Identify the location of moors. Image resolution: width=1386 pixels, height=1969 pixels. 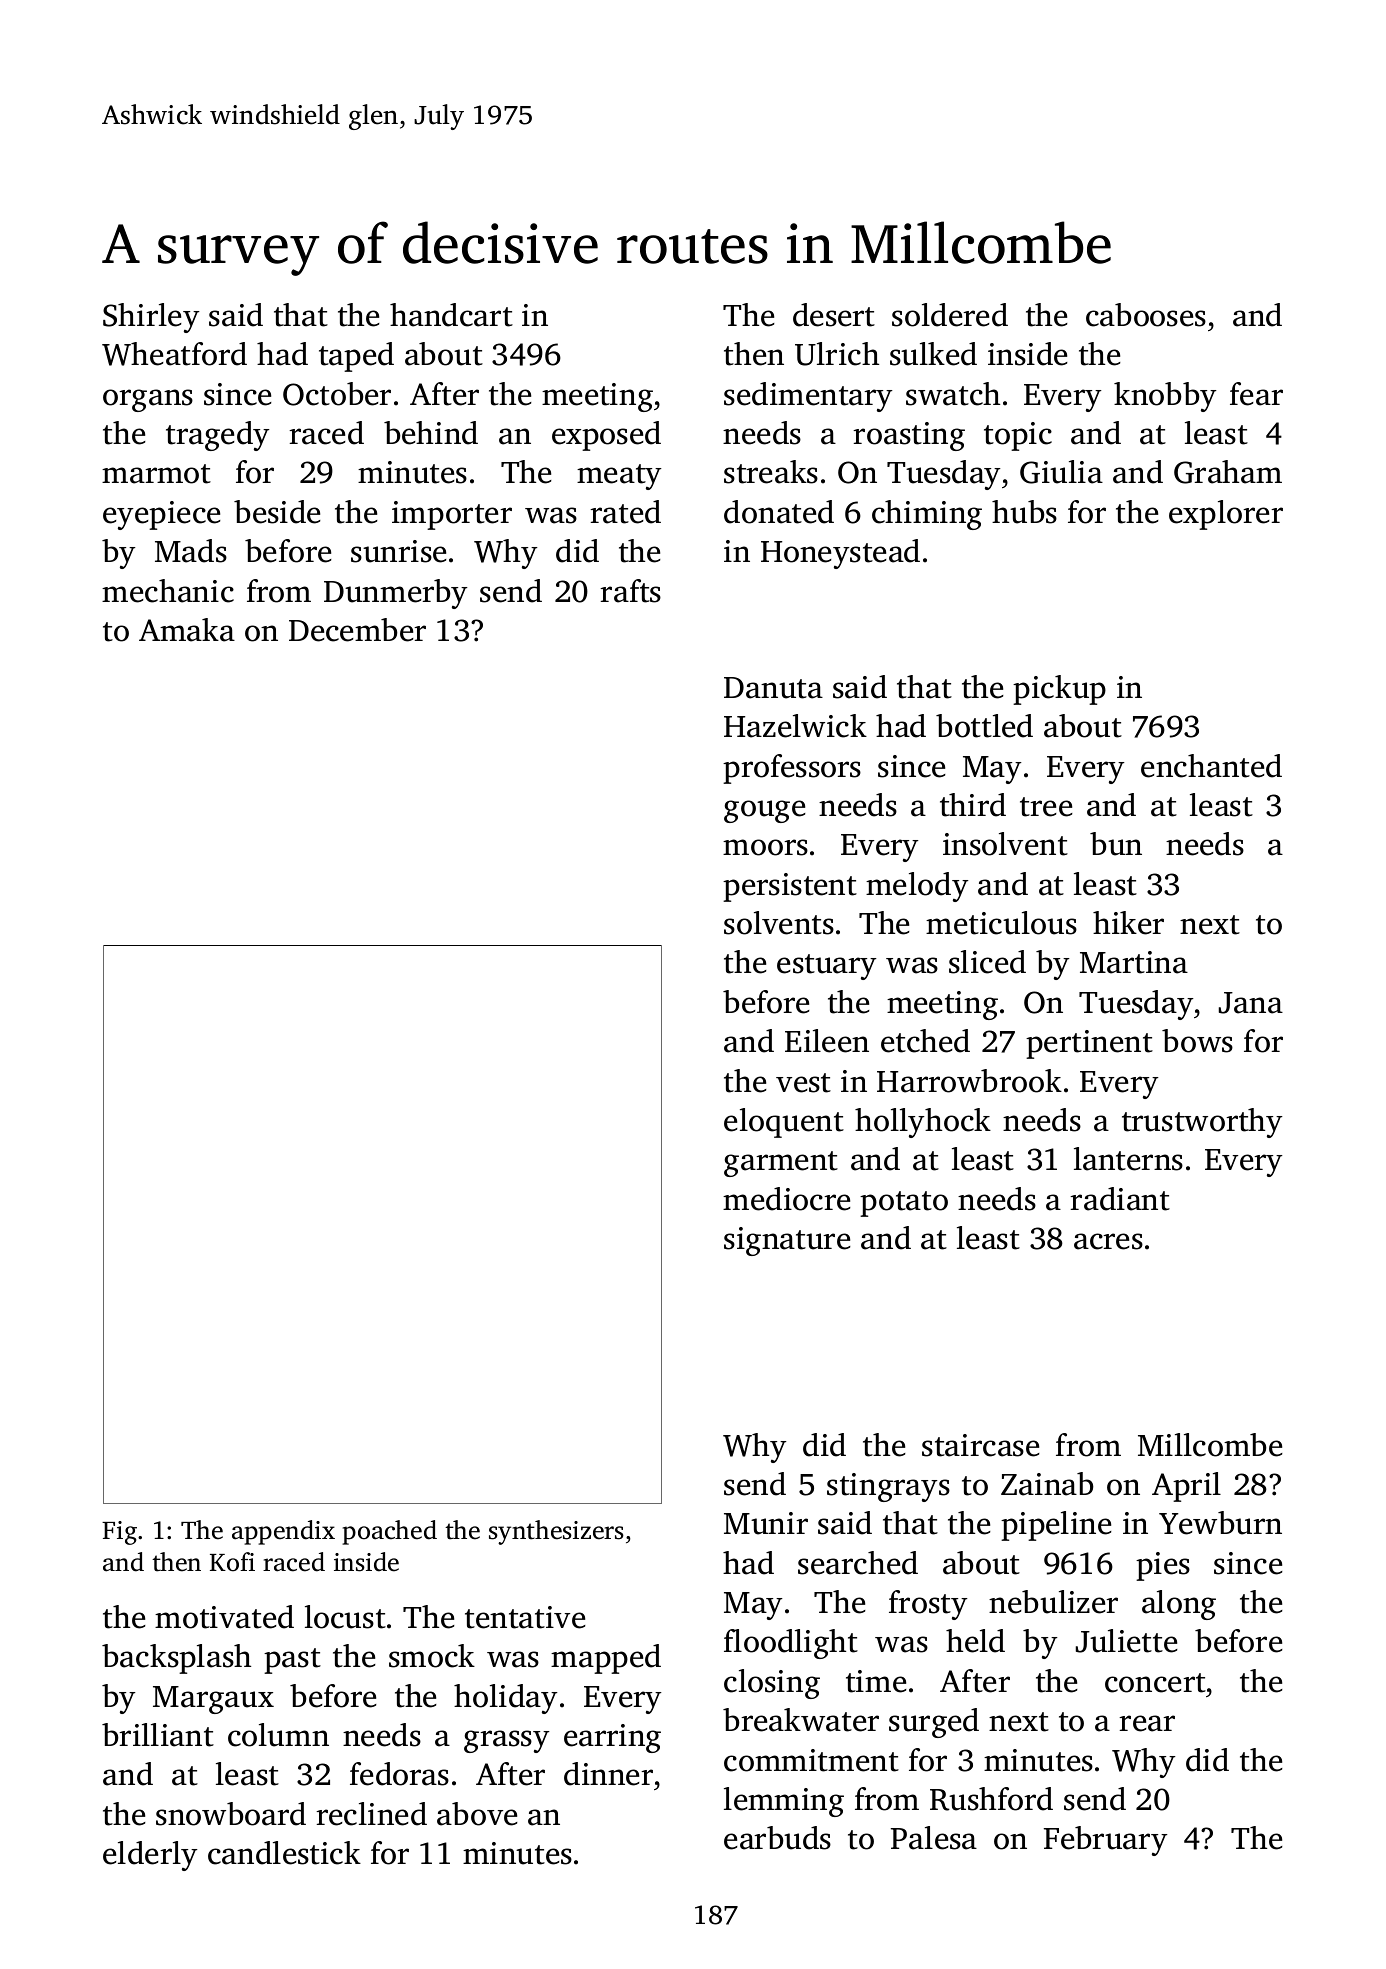
(765, 847).
